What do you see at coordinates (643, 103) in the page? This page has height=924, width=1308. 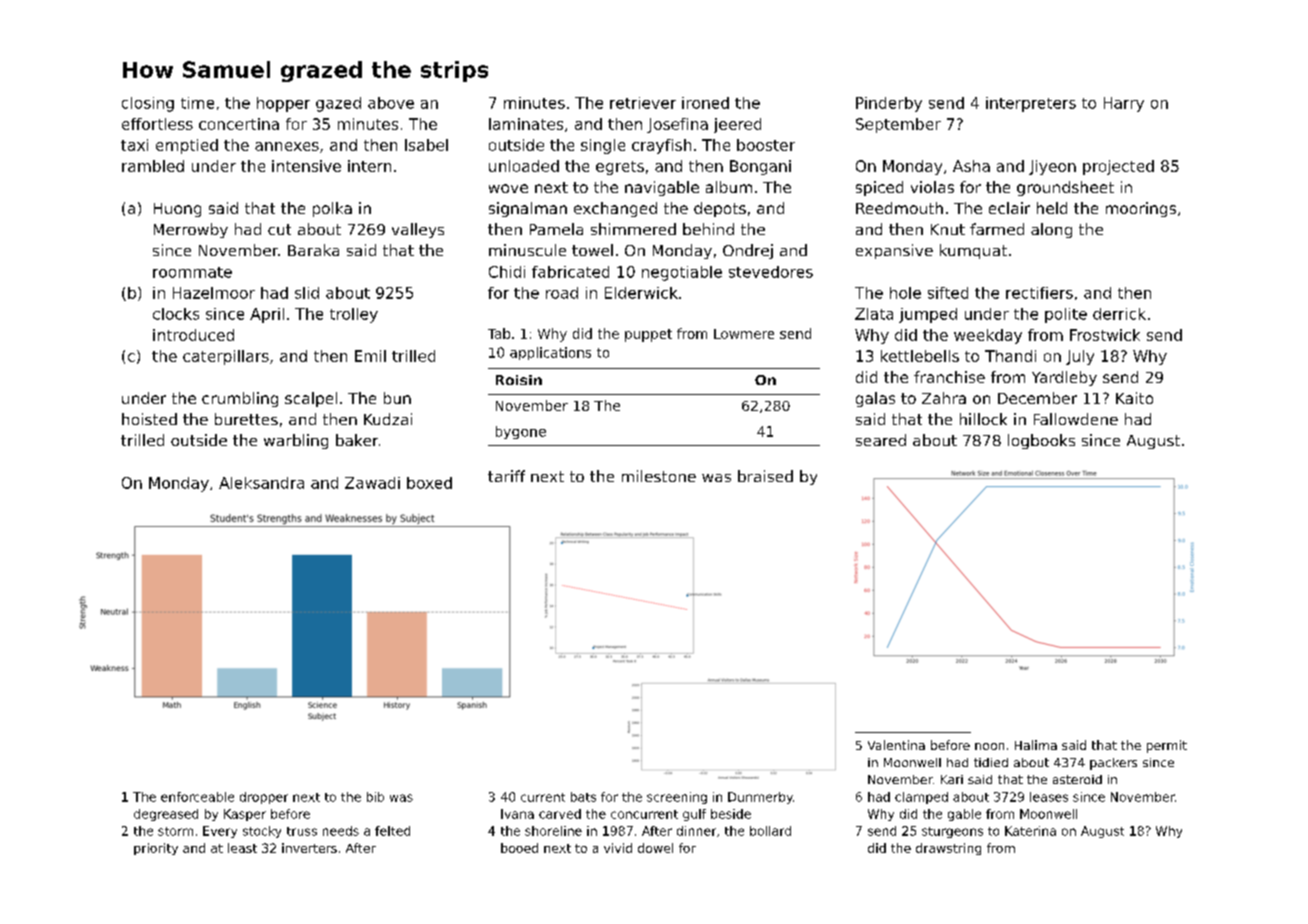 I see `retriever` at bounding box center [643, 103].
